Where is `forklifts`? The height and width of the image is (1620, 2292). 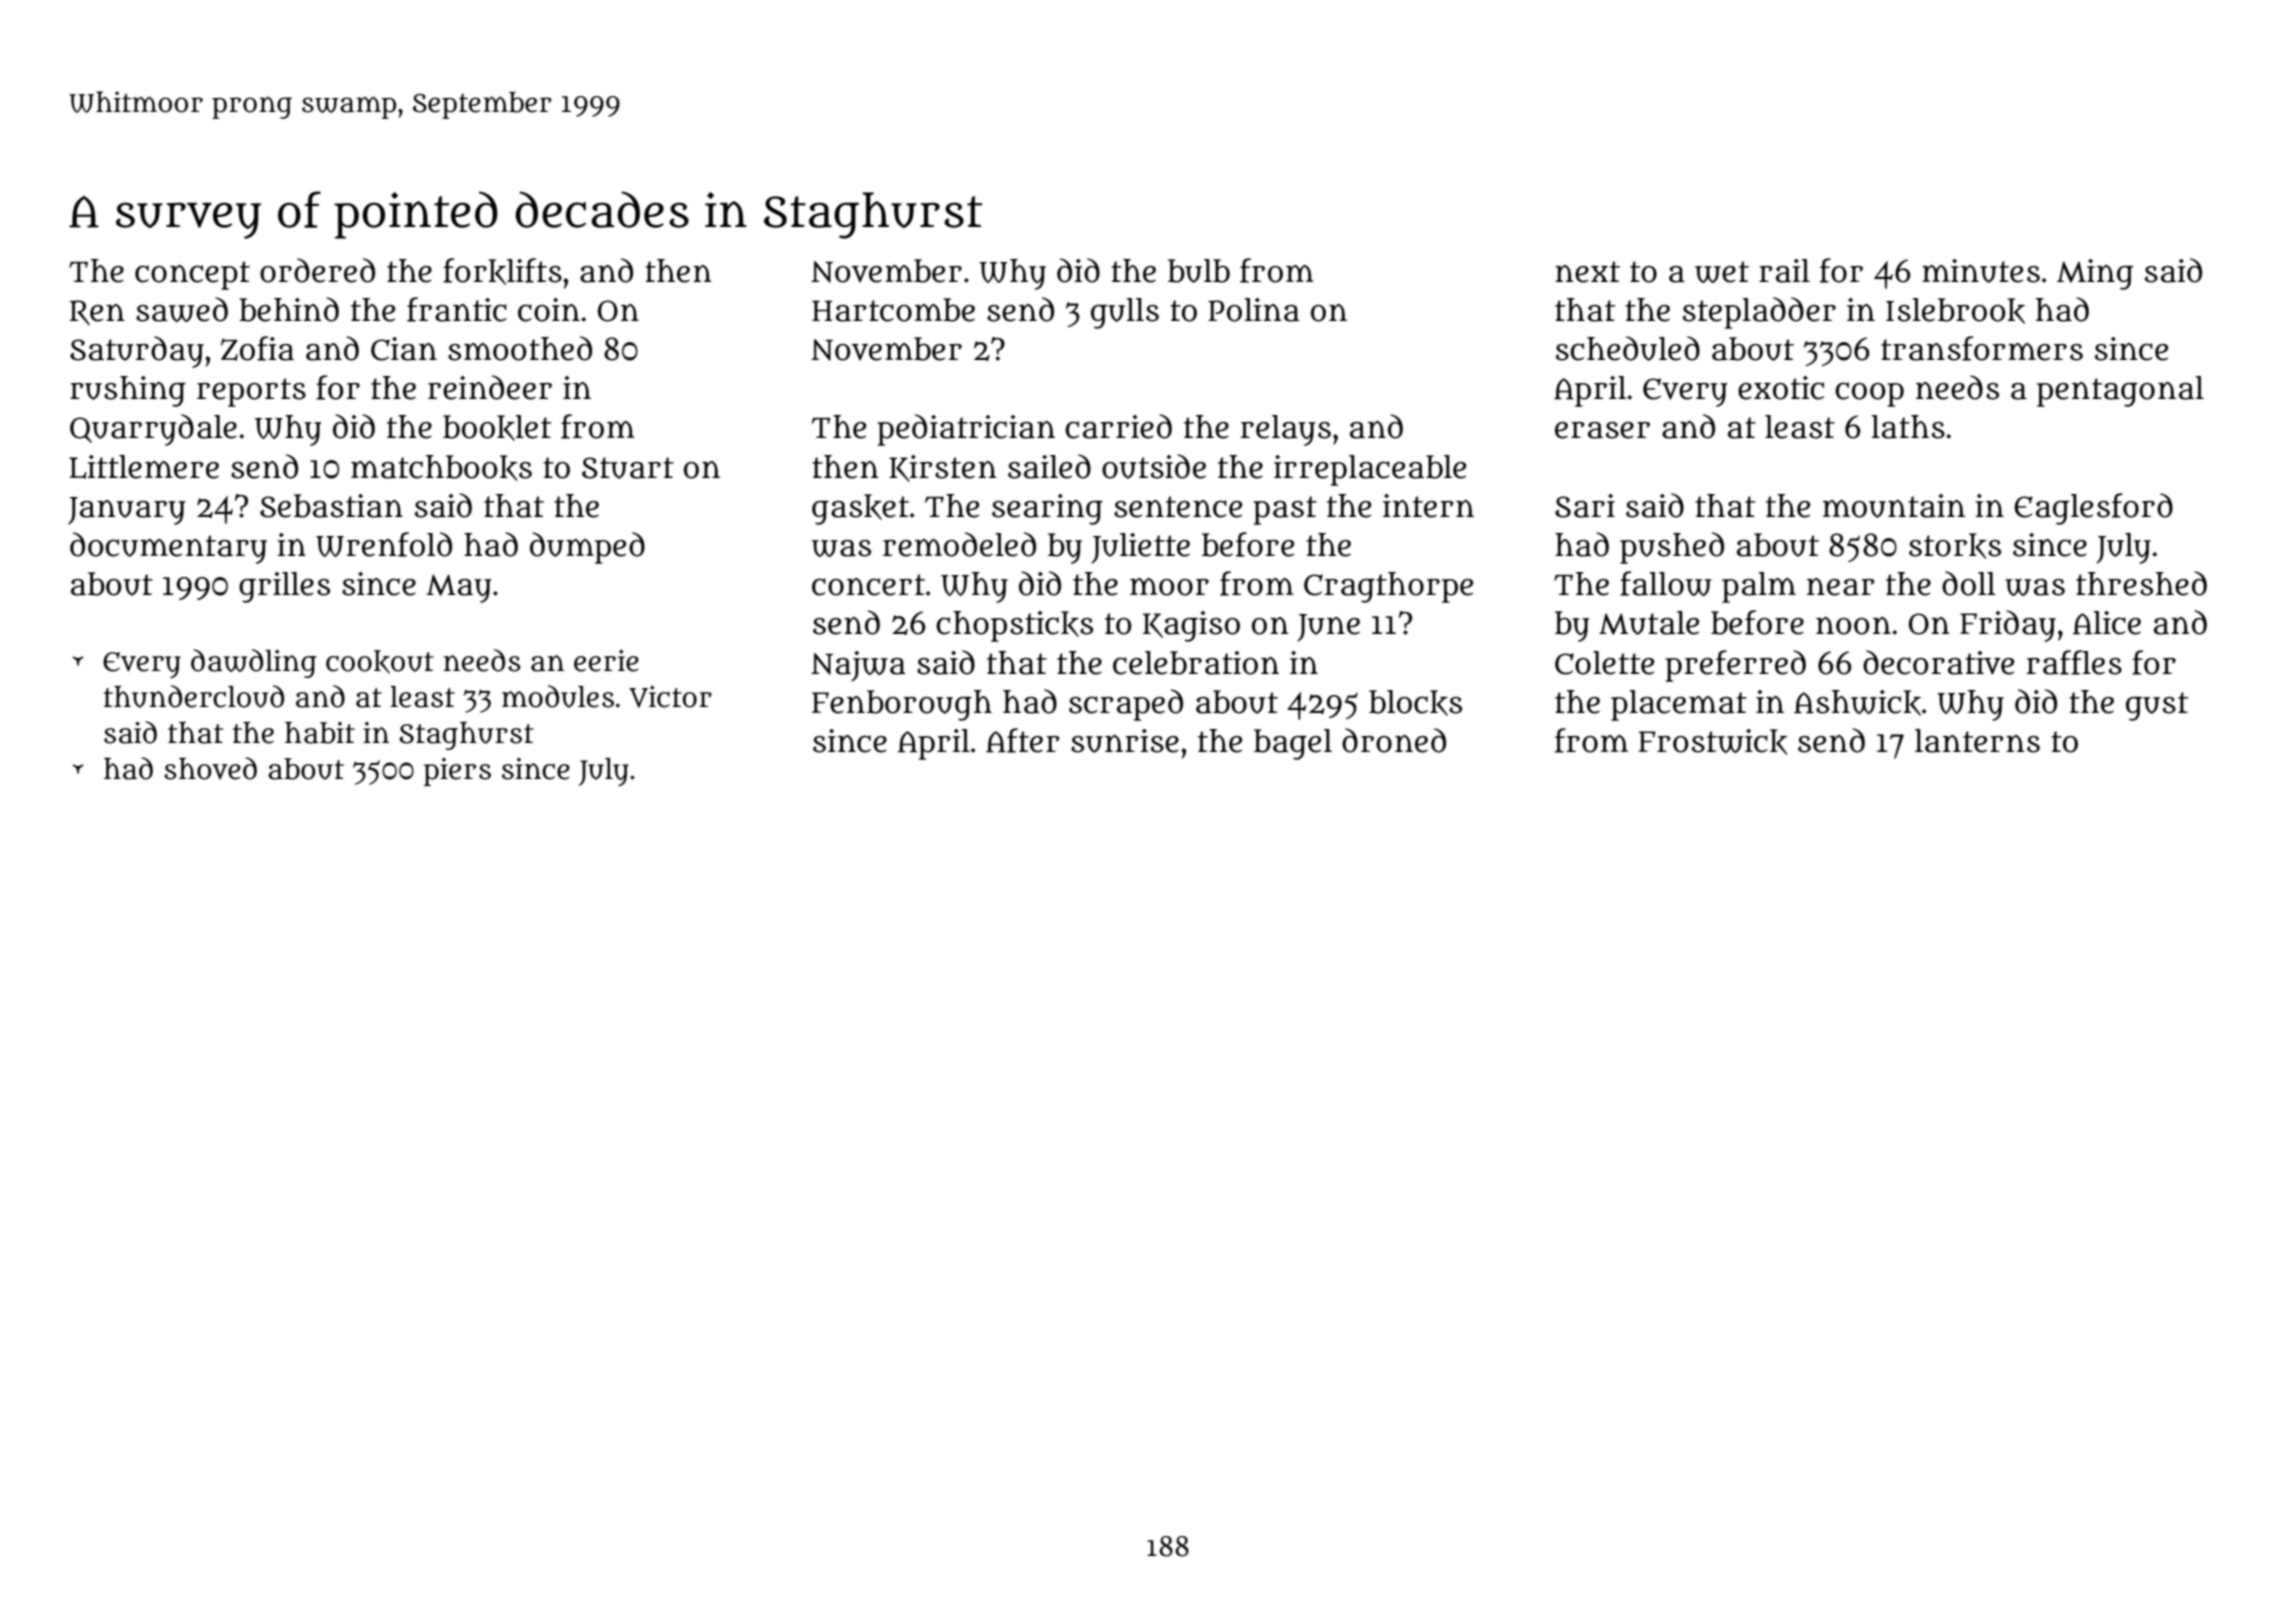
forklifts is located at coordinates (502, 271).
